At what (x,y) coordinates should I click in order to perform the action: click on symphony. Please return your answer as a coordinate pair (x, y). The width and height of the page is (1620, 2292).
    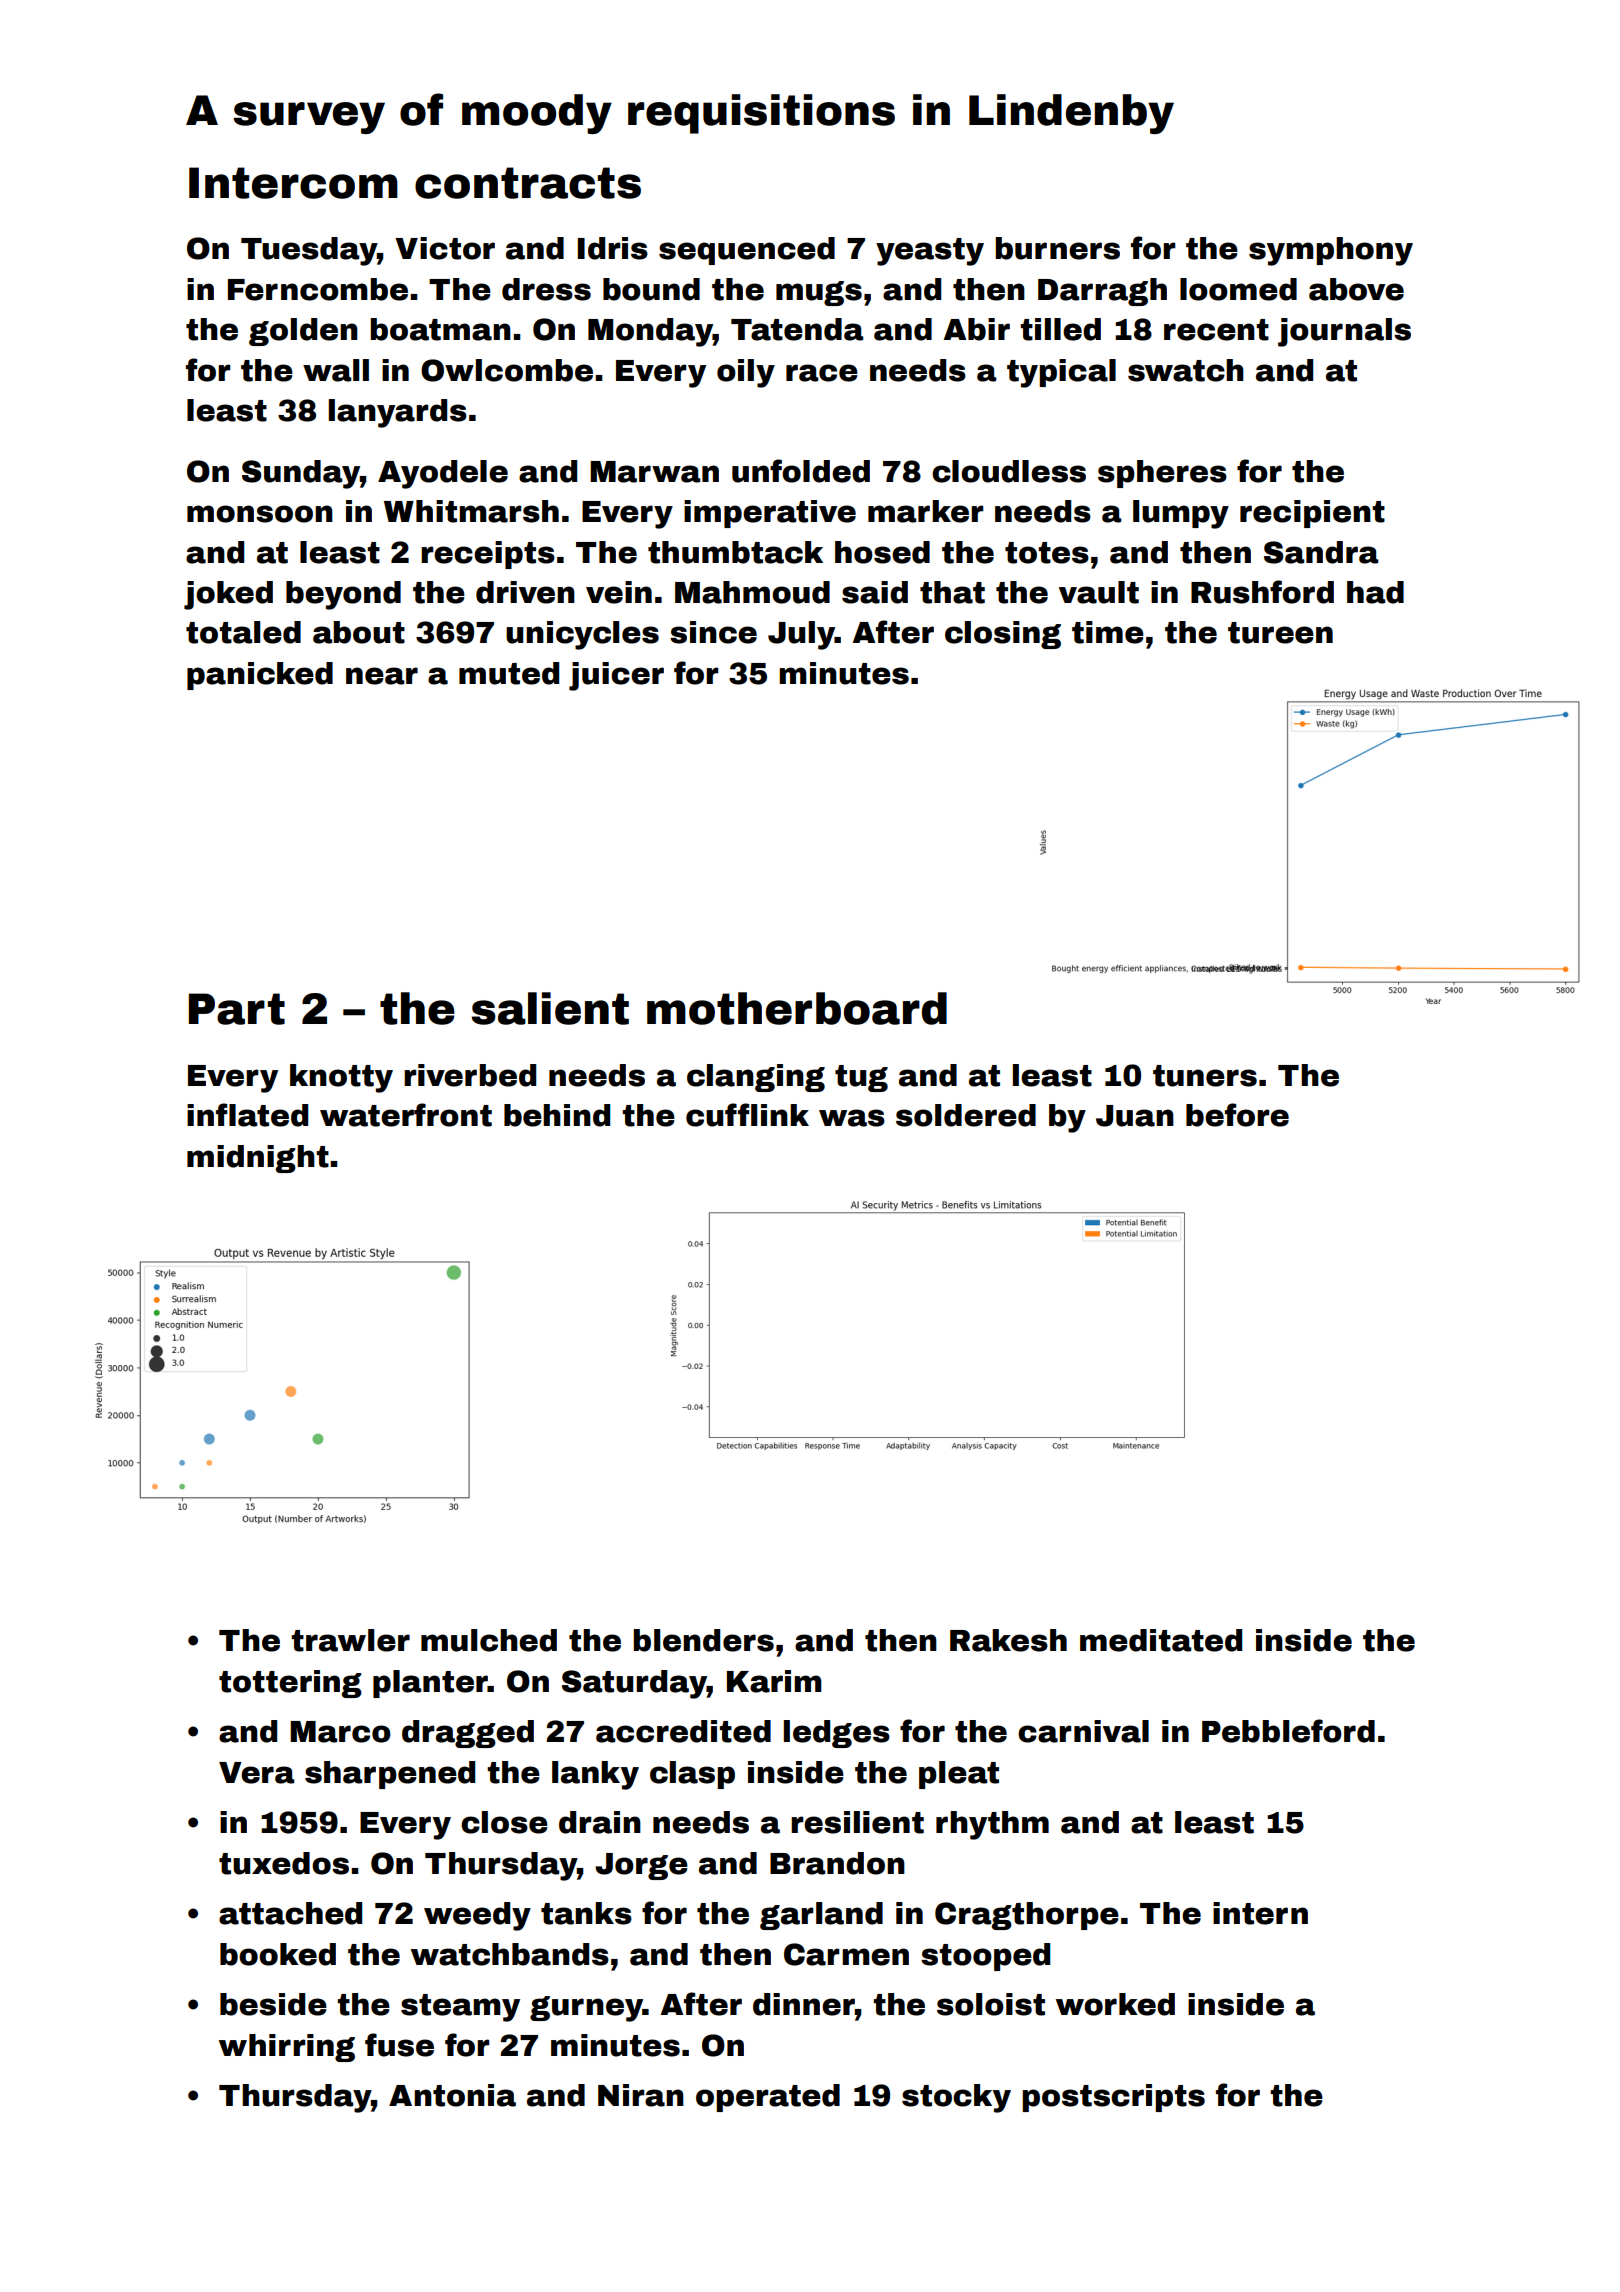
    Looking at the image, I should click on (1331, 251).
